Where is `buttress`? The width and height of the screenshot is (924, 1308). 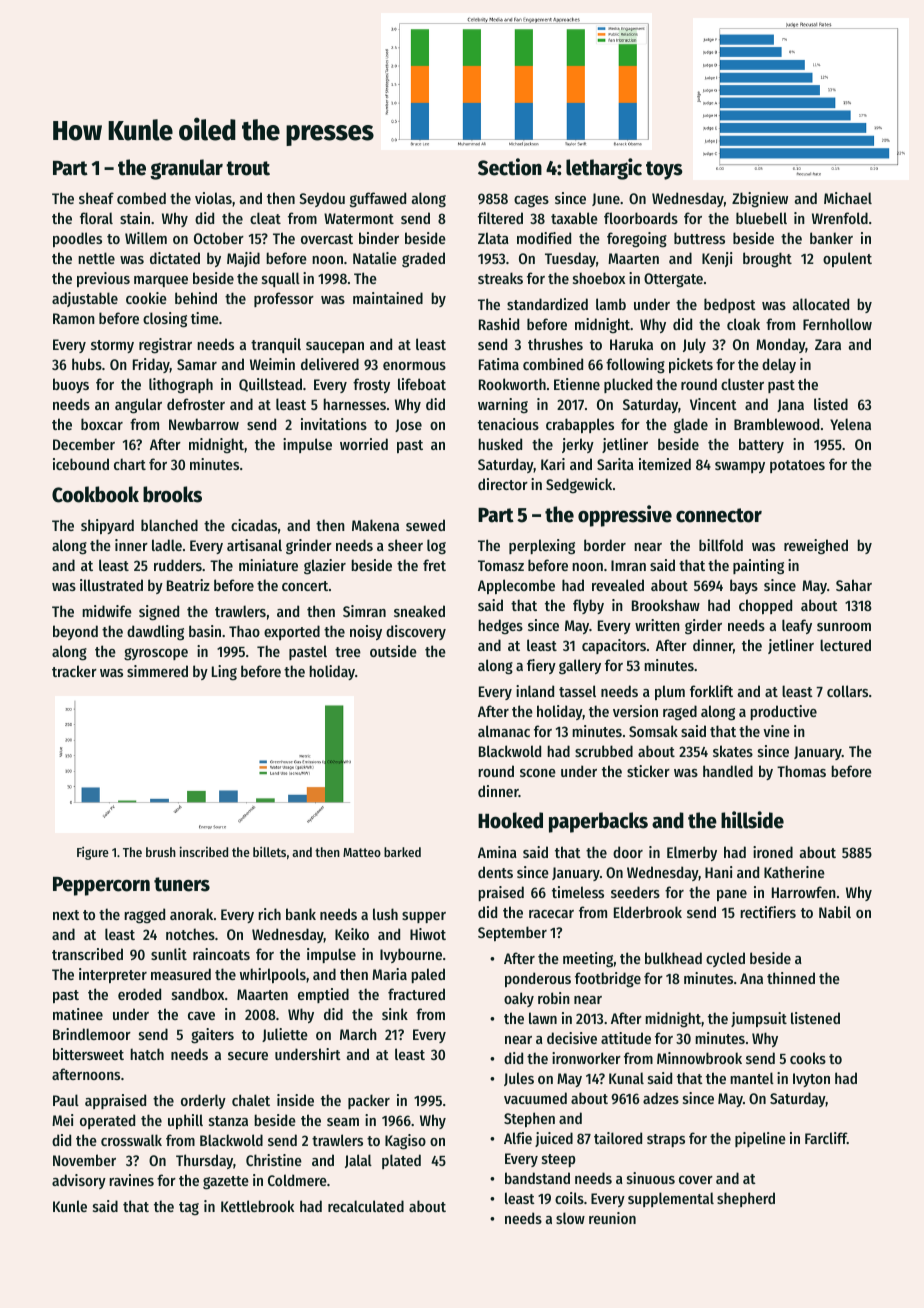
buttress is located at coordinates (699, 238).
